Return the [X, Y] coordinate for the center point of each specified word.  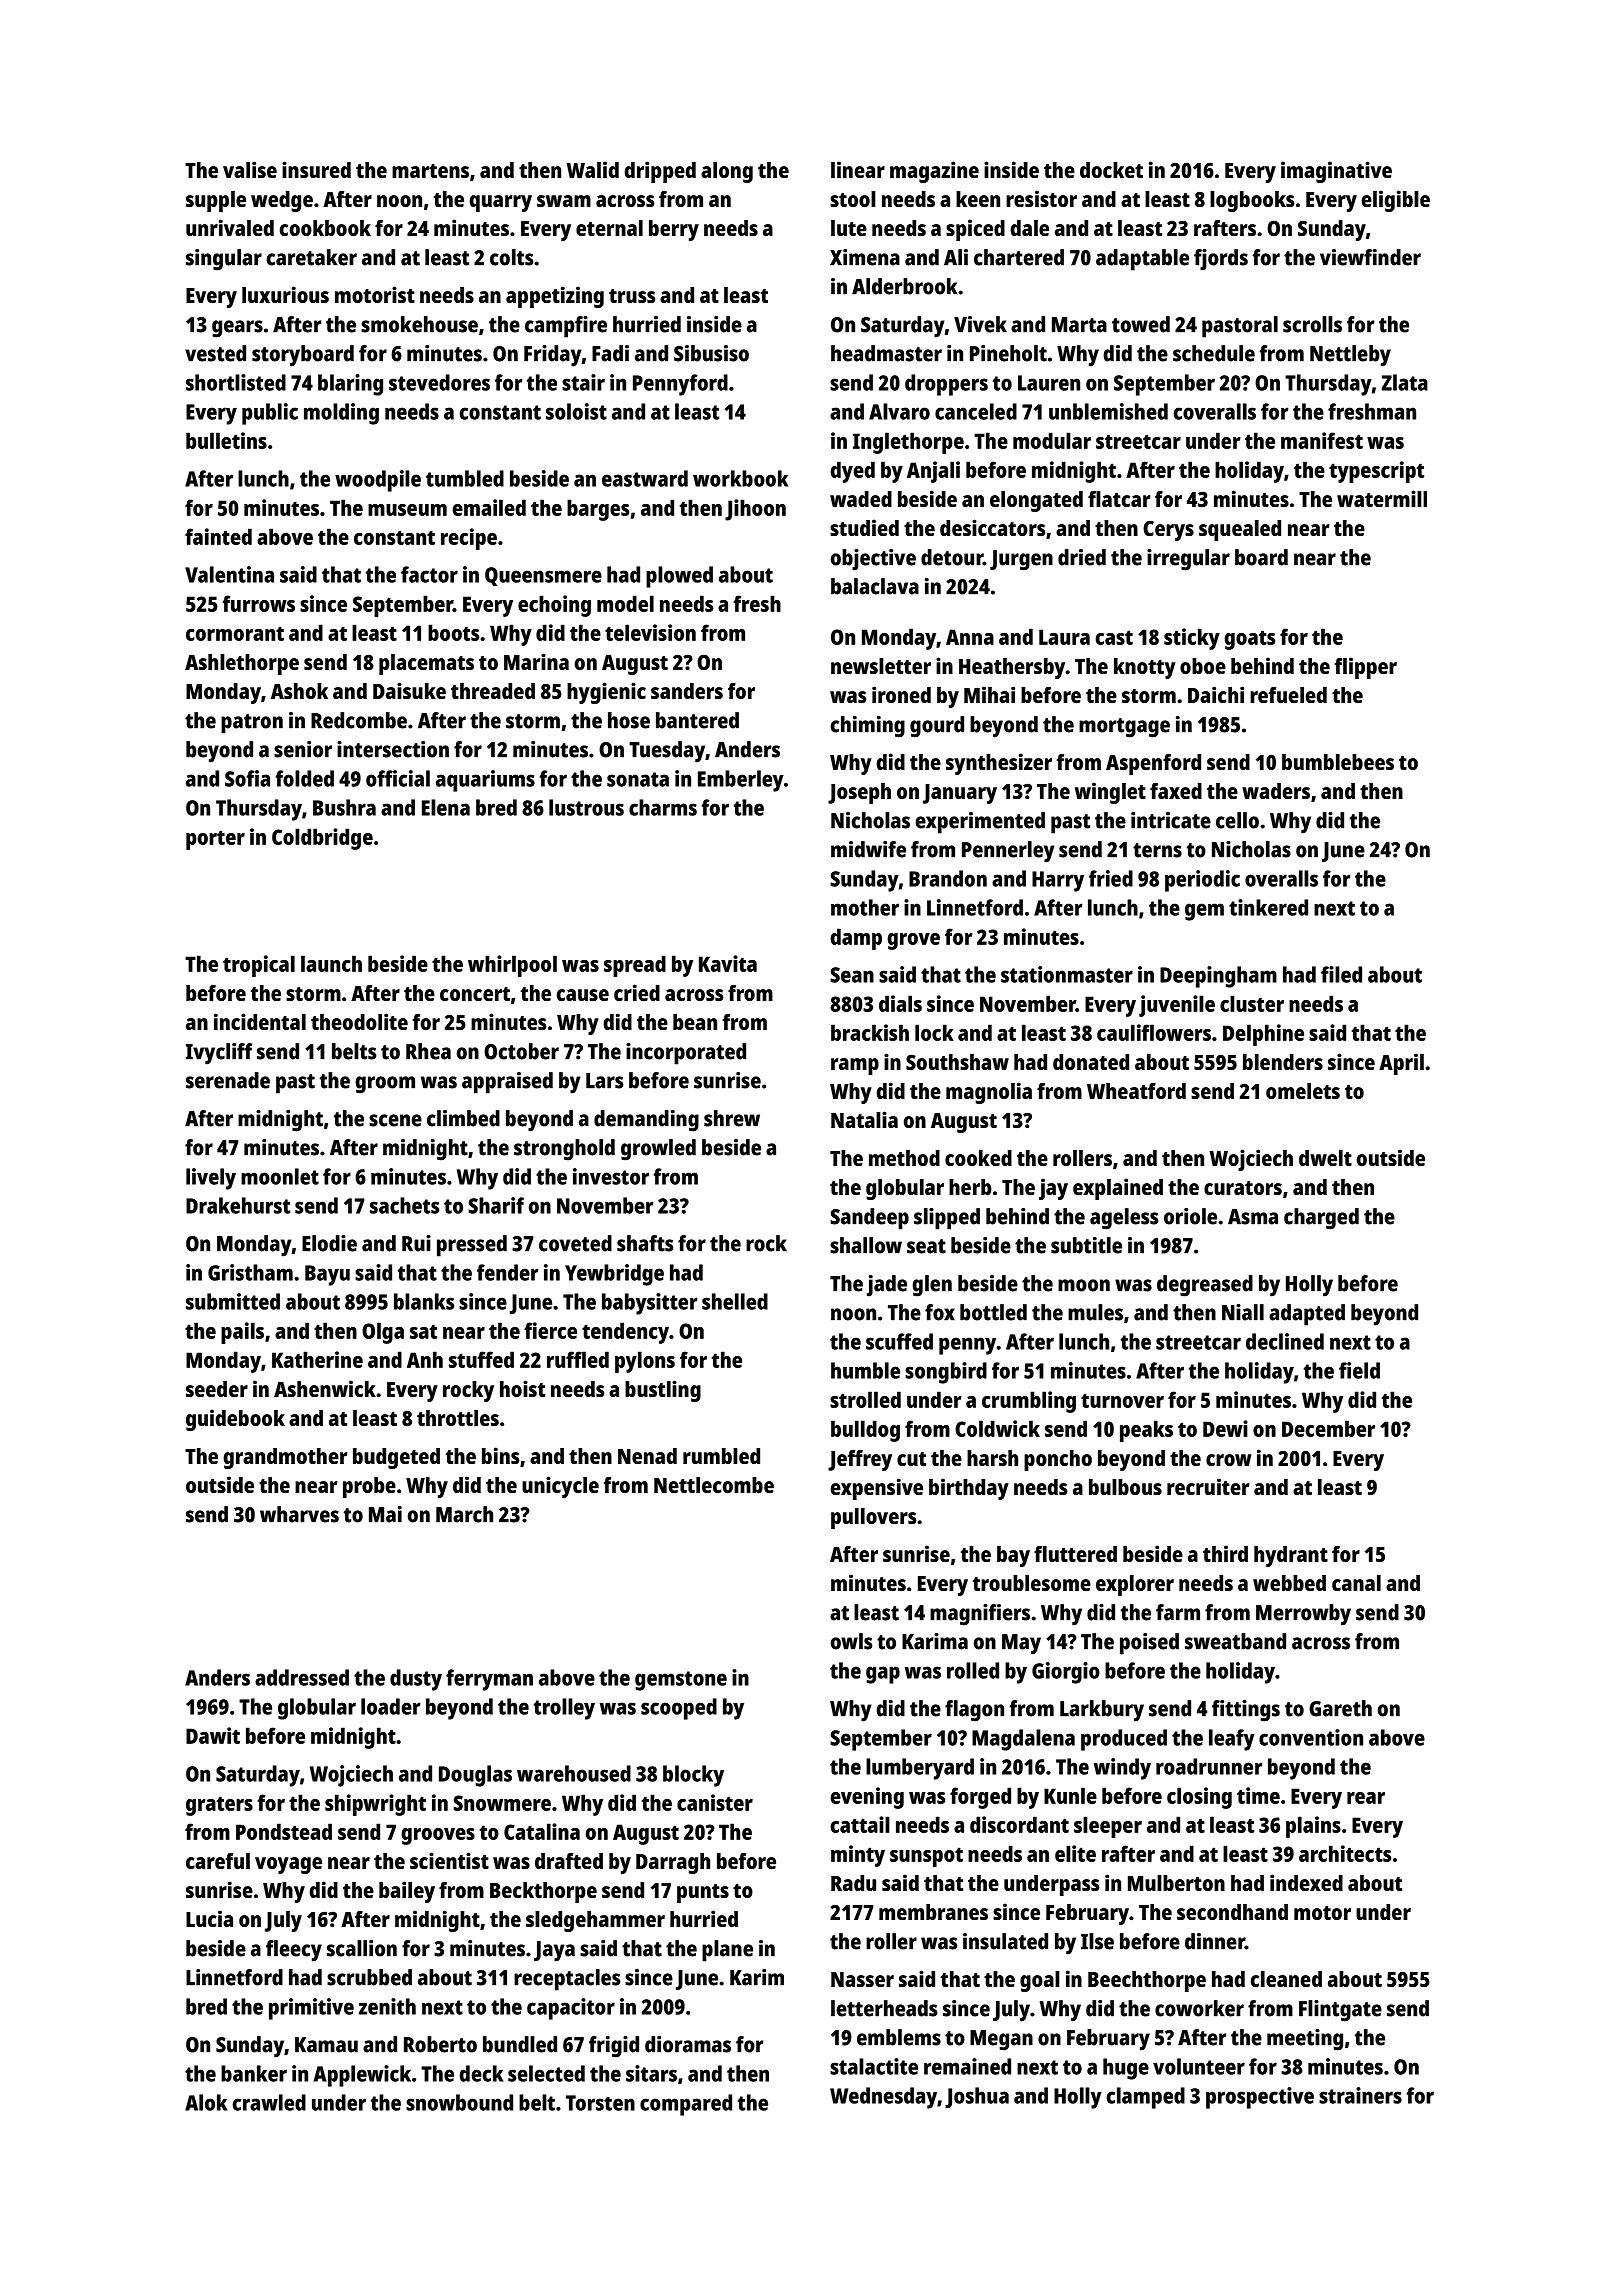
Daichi [1216, 694]
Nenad [647, 1456]
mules [1095, 1312]
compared [686, 2105]
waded [861, 499]
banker [254, 2073]
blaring [350, 385]
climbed [463, 1118]
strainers [1360, 2095]
